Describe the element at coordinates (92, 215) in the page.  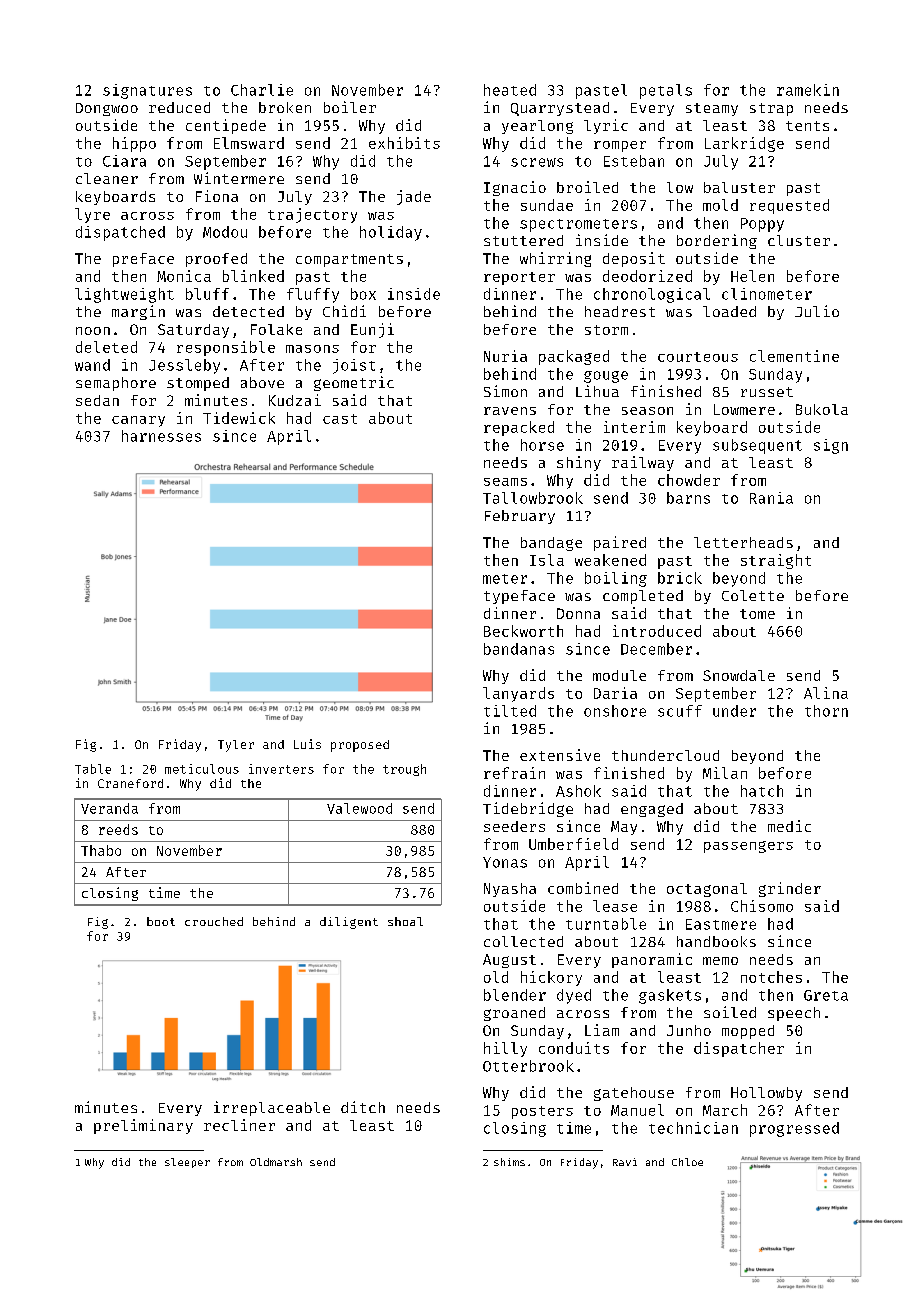
I see `lyre` at that location.
